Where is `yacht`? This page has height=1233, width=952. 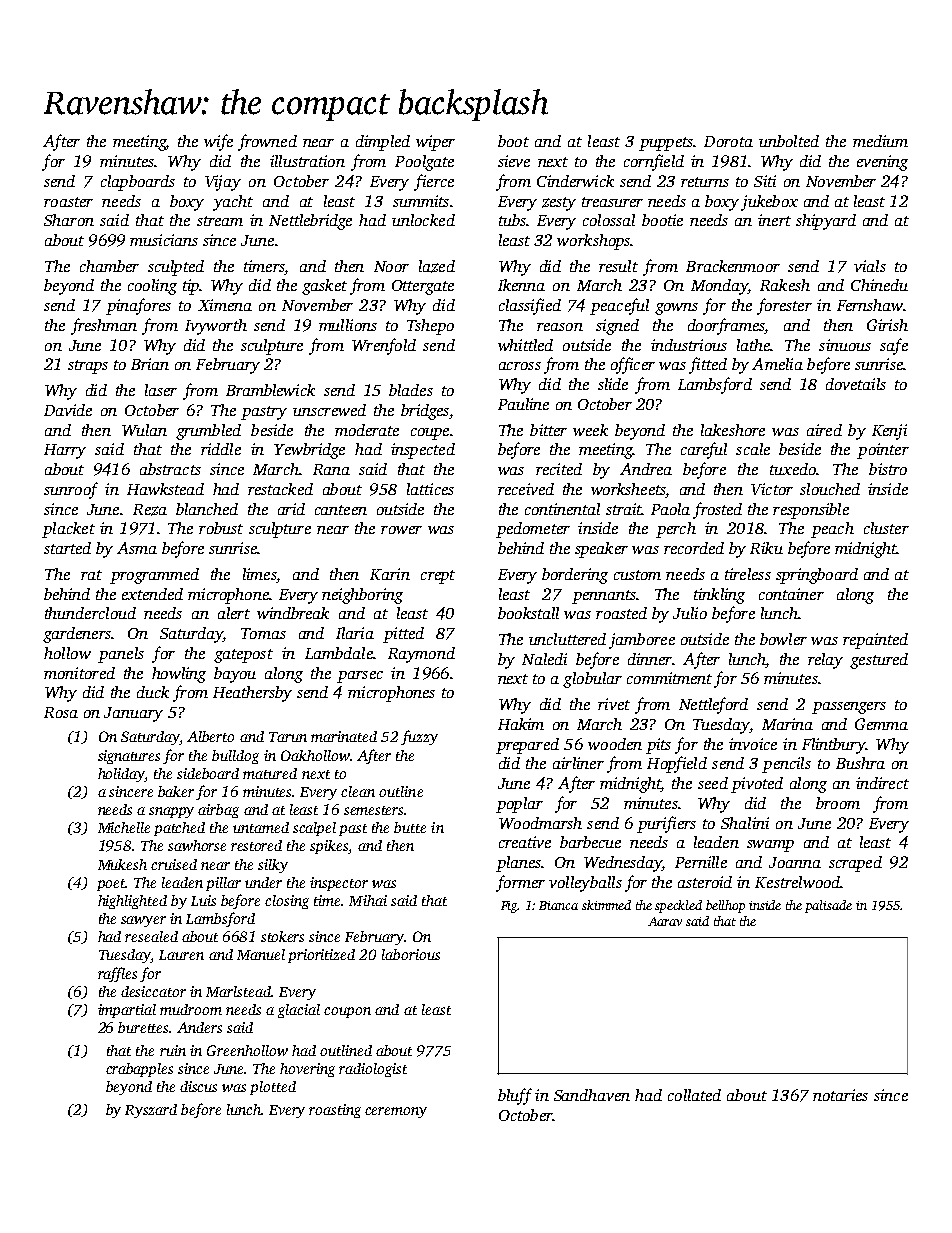 yacht is located at coordinates (233, 203).
